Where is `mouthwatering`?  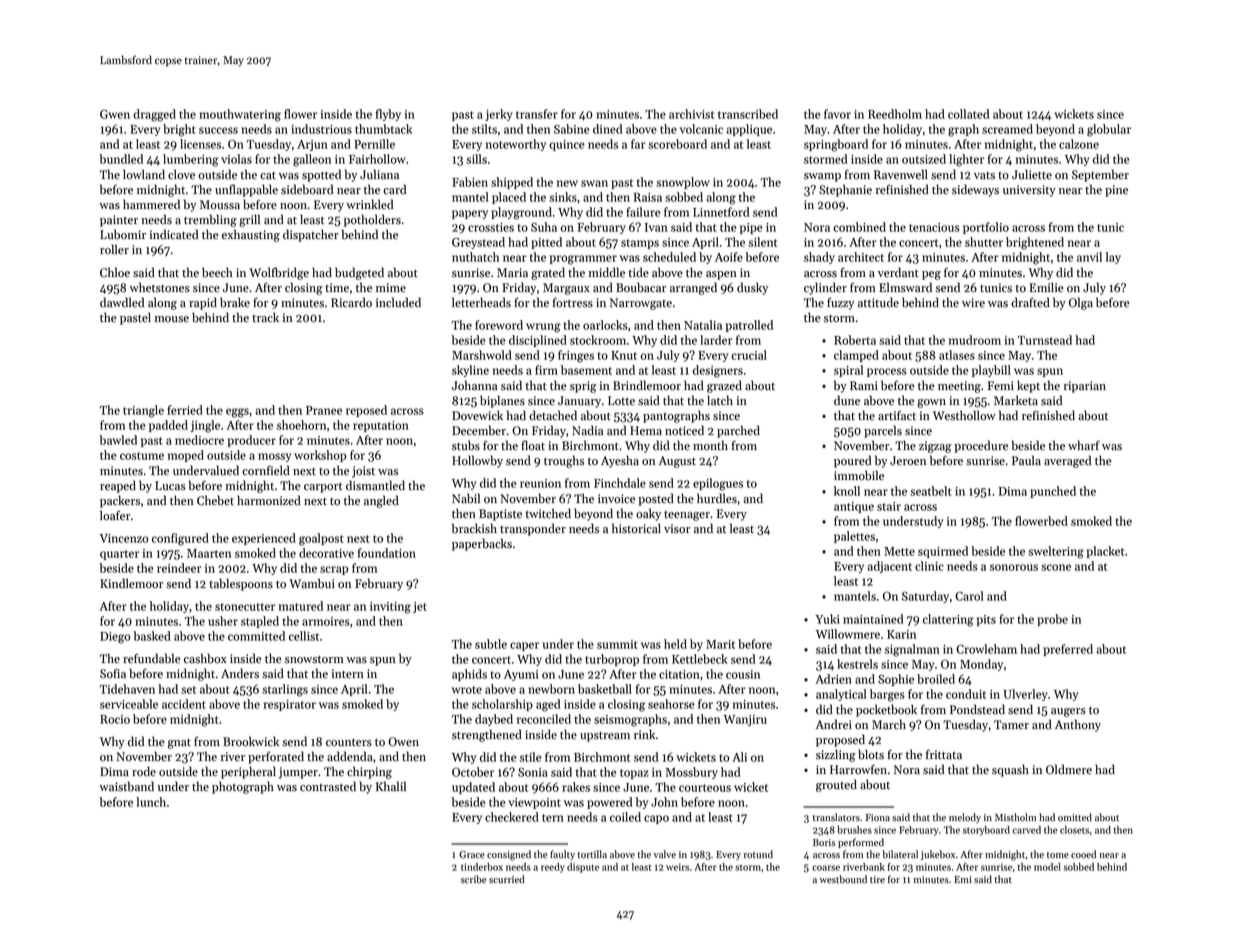 mouthwatering is located at coordinates (240, 115).
